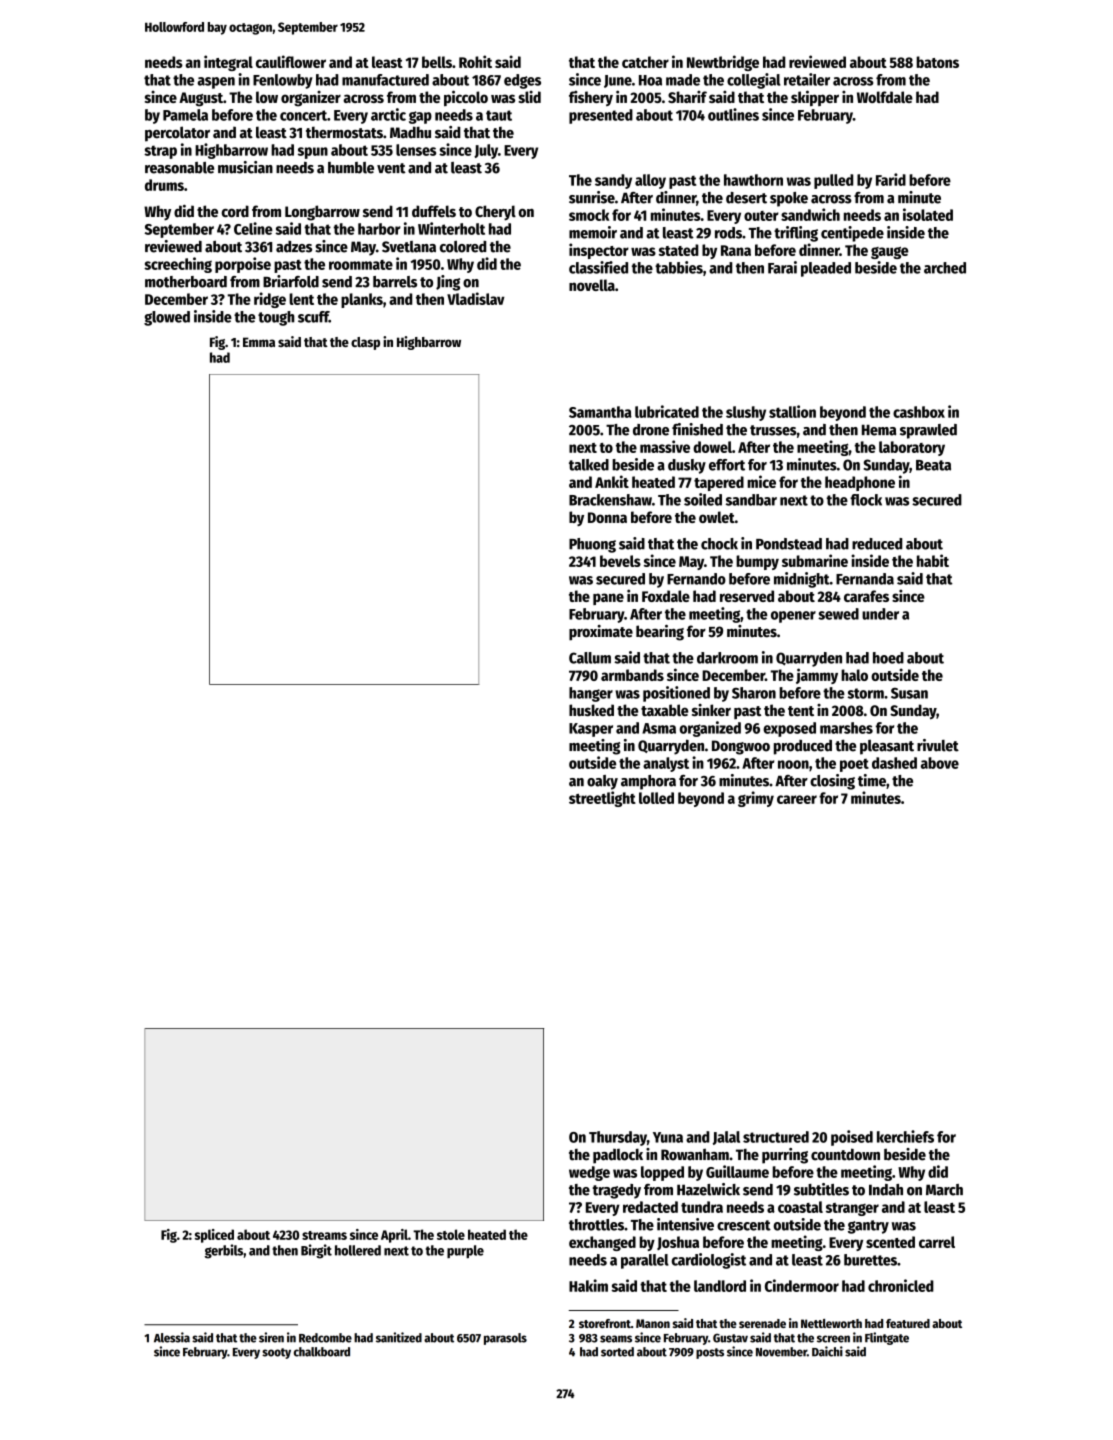 The width and height of the screenshot is (1113, 1440). Describe the element at coordinates (618, 1138) in the screenshot. I see `Thursday` at that location.
